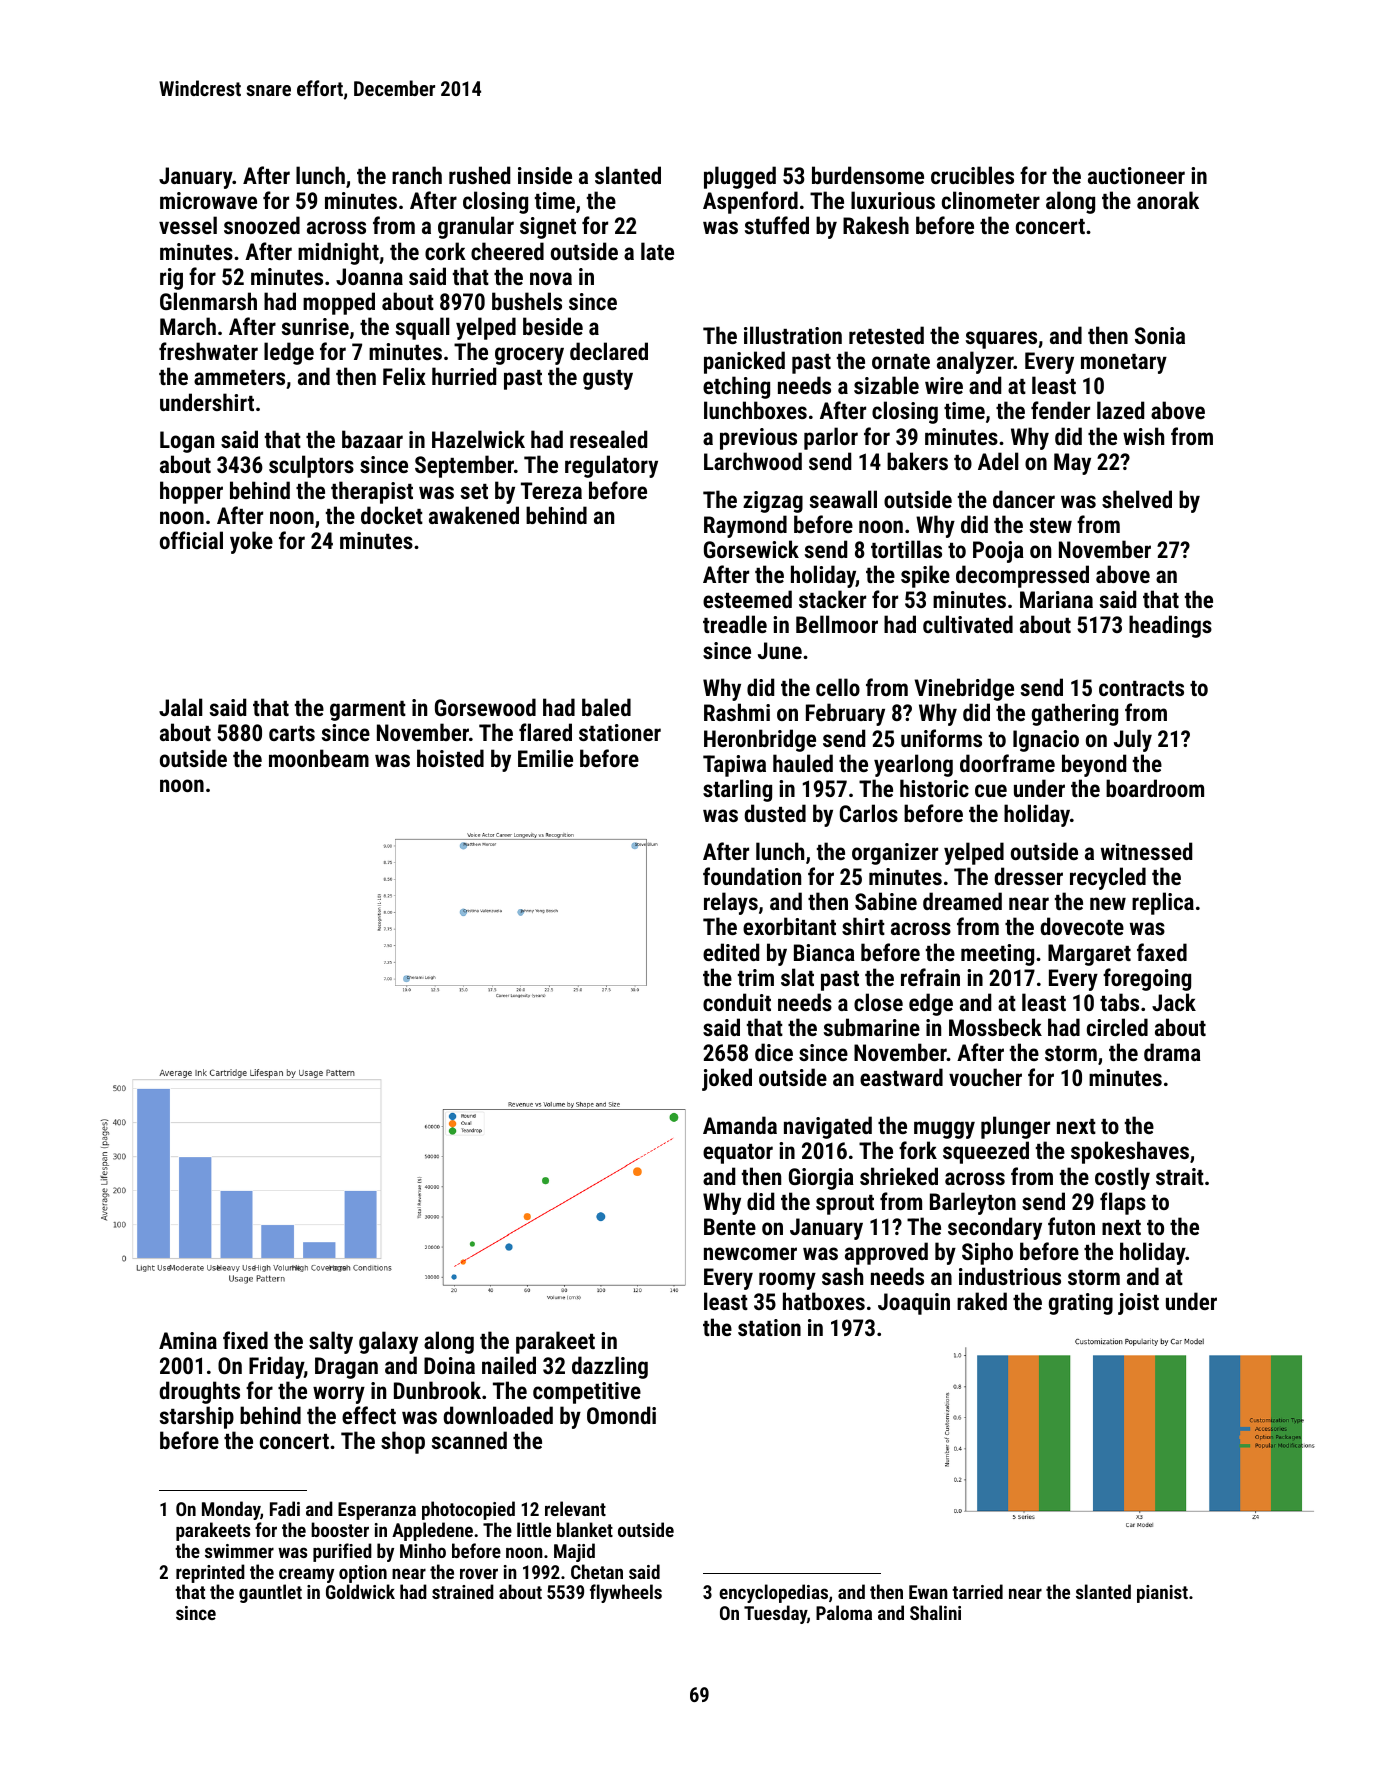 The image size is (1378, 1784). What do you see at coordinates (657, 251) in the document?
I see `late` at bounding box center [657, 251].
